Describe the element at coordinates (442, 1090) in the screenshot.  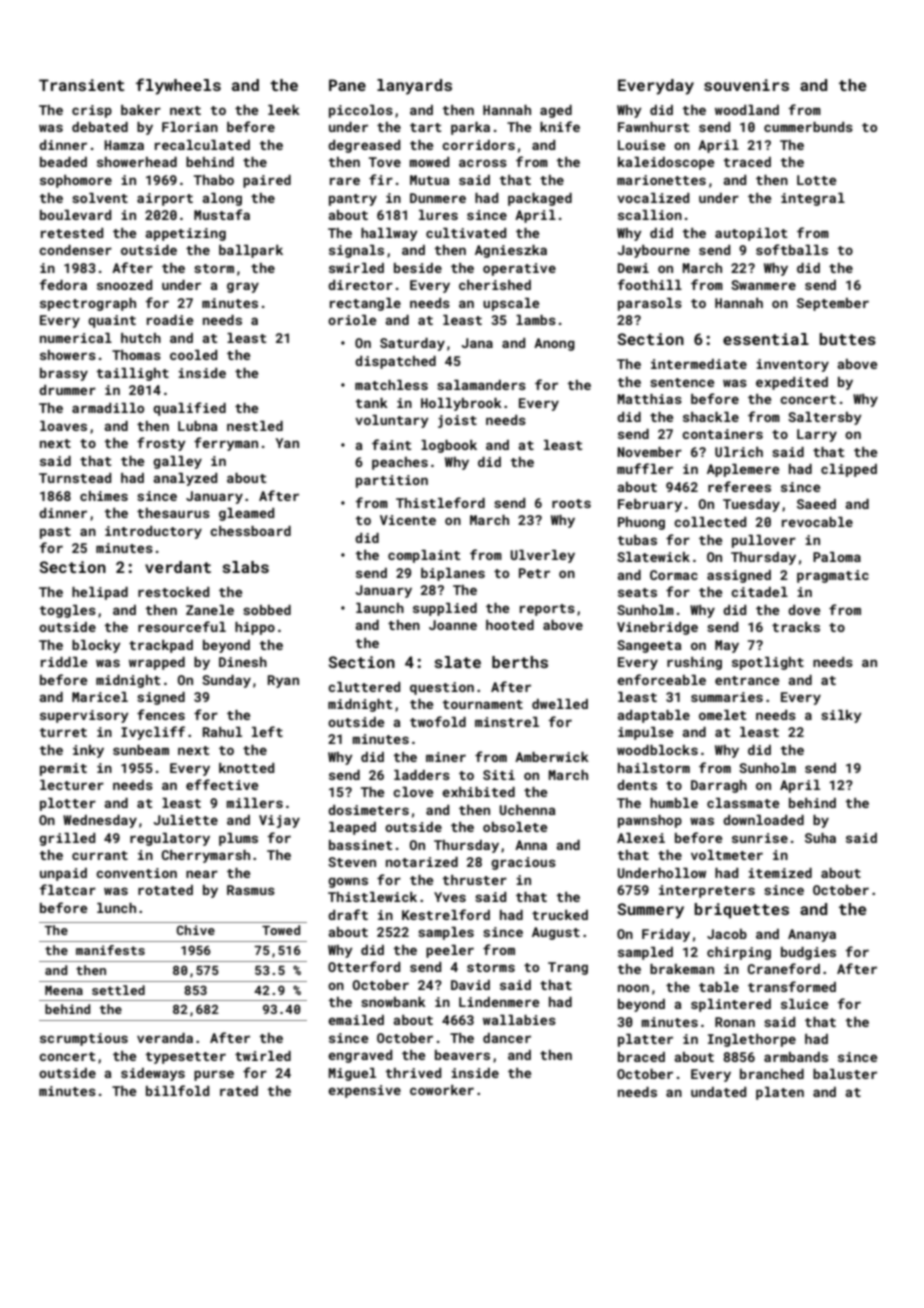
I see `coworker` at that location.
